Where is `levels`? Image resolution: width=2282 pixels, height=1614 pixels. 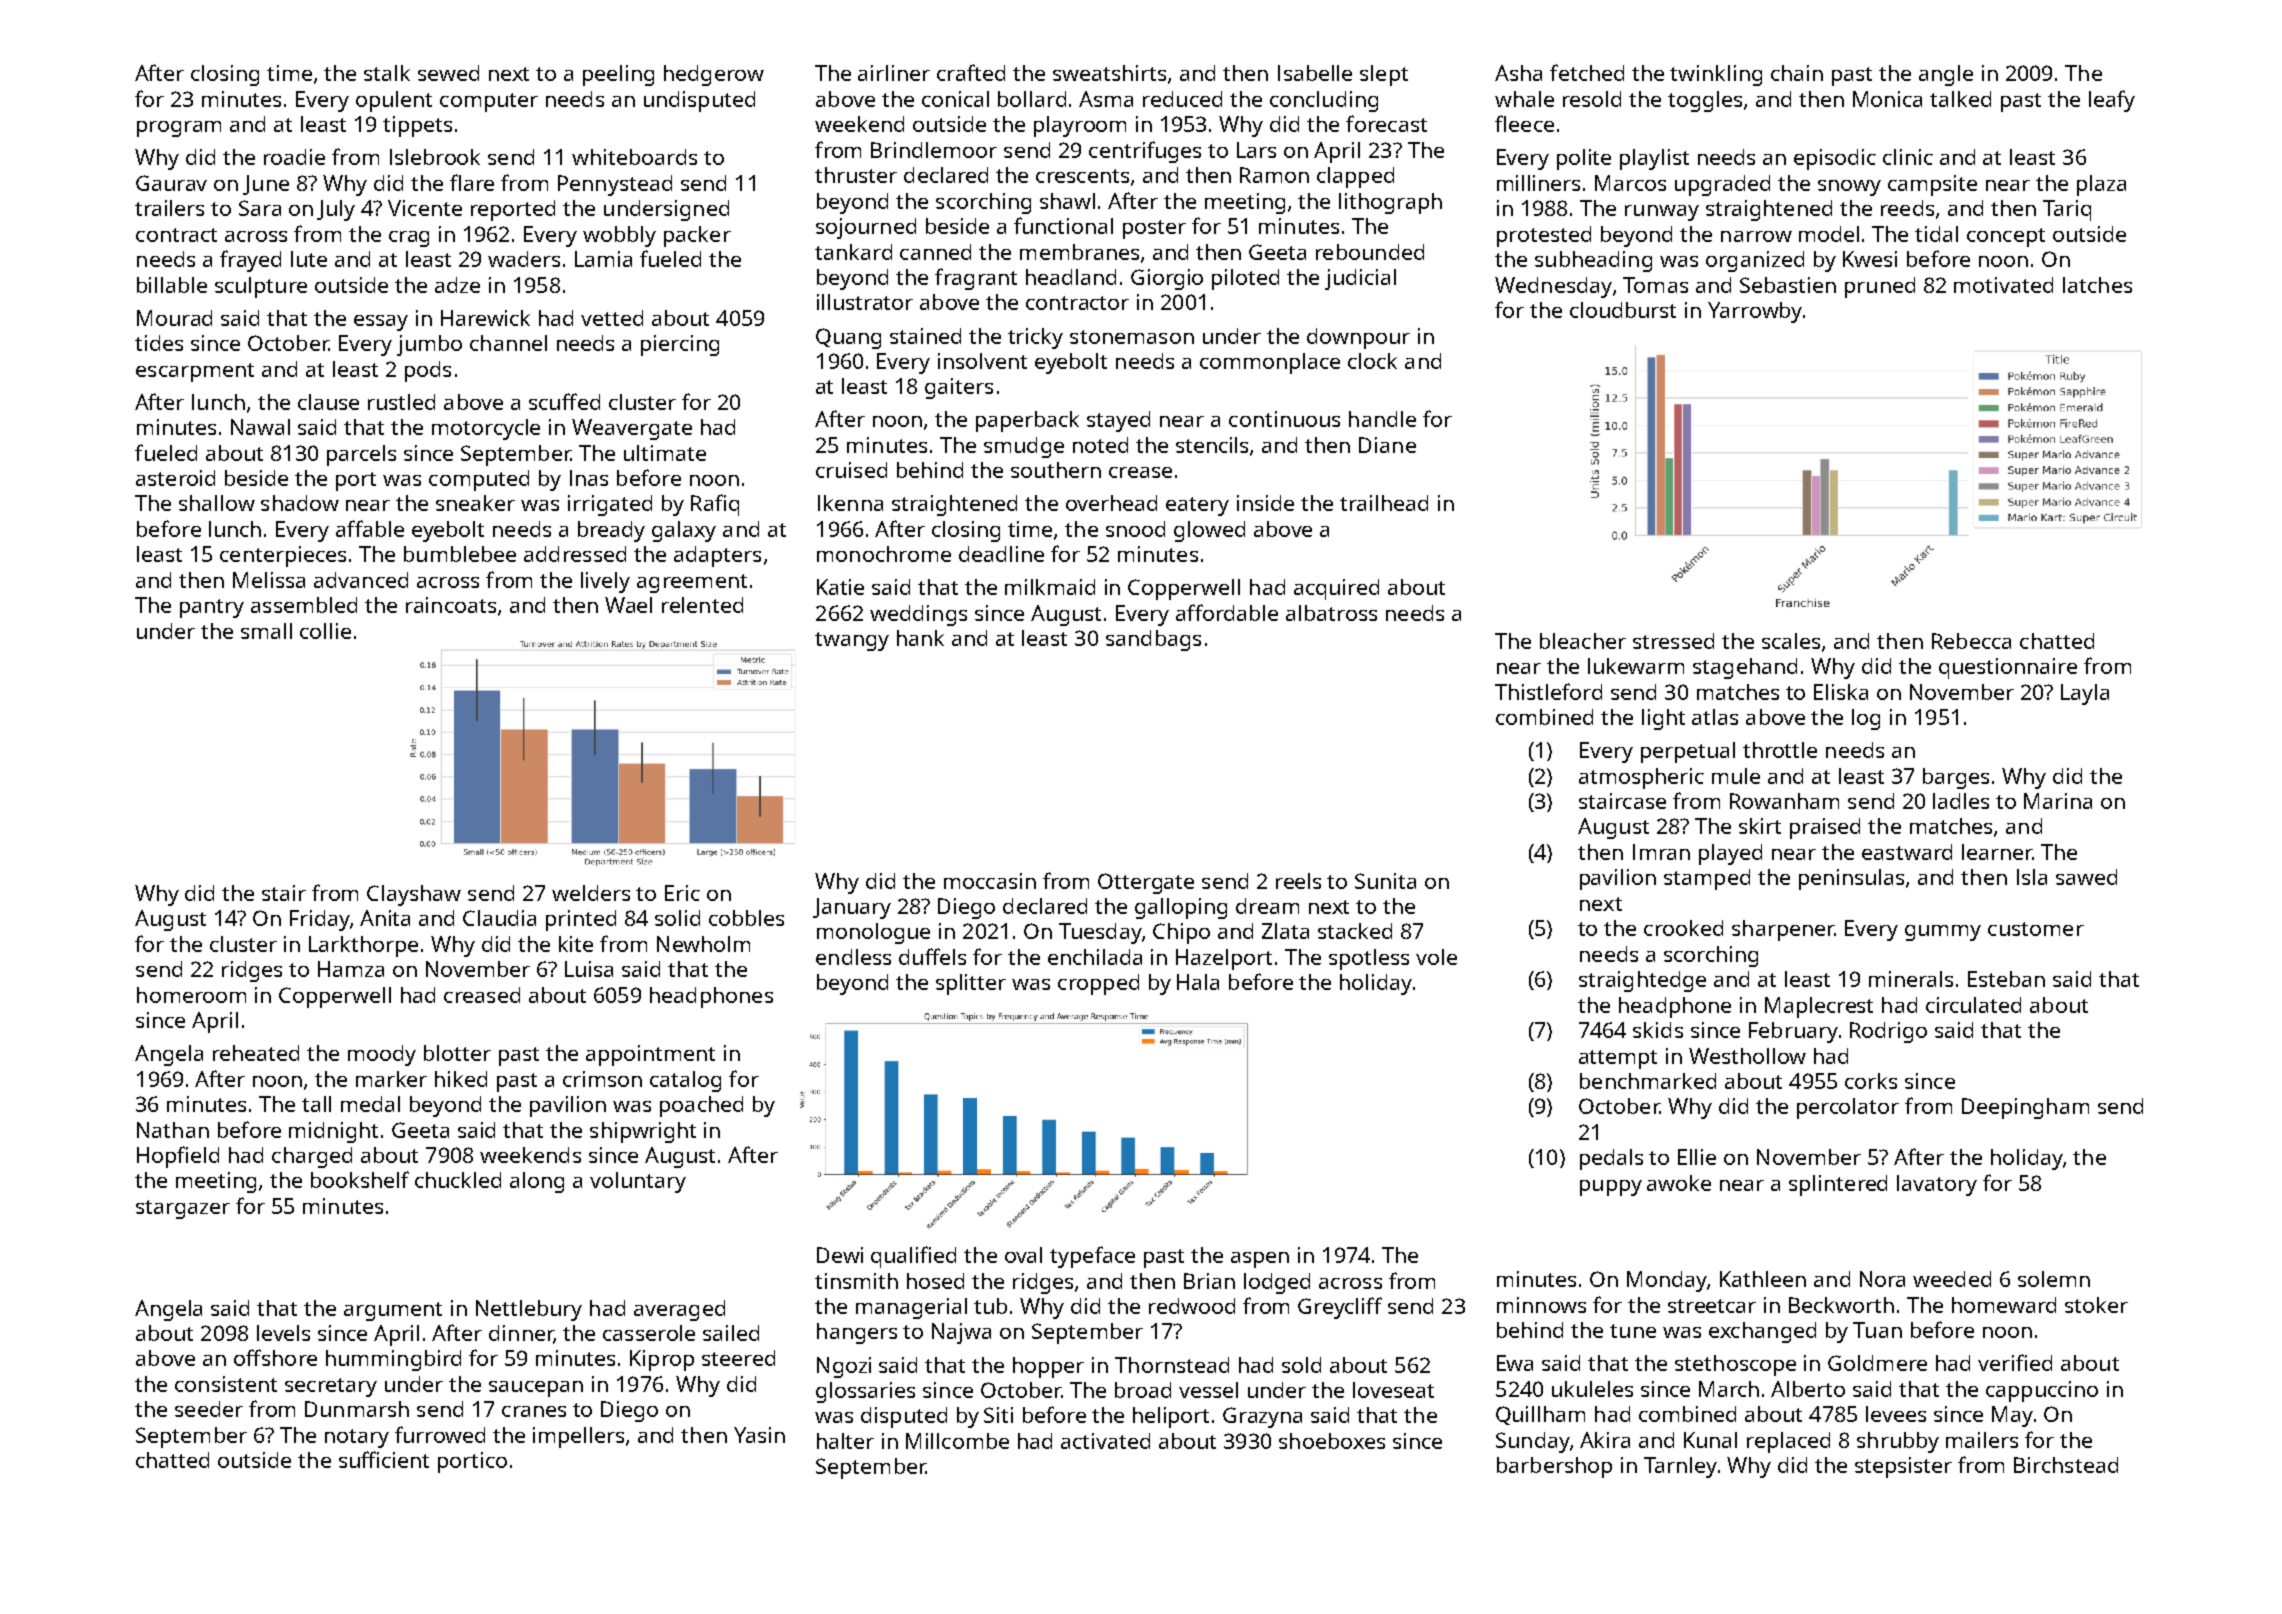
levels is located at coordinates (283, 1333).
